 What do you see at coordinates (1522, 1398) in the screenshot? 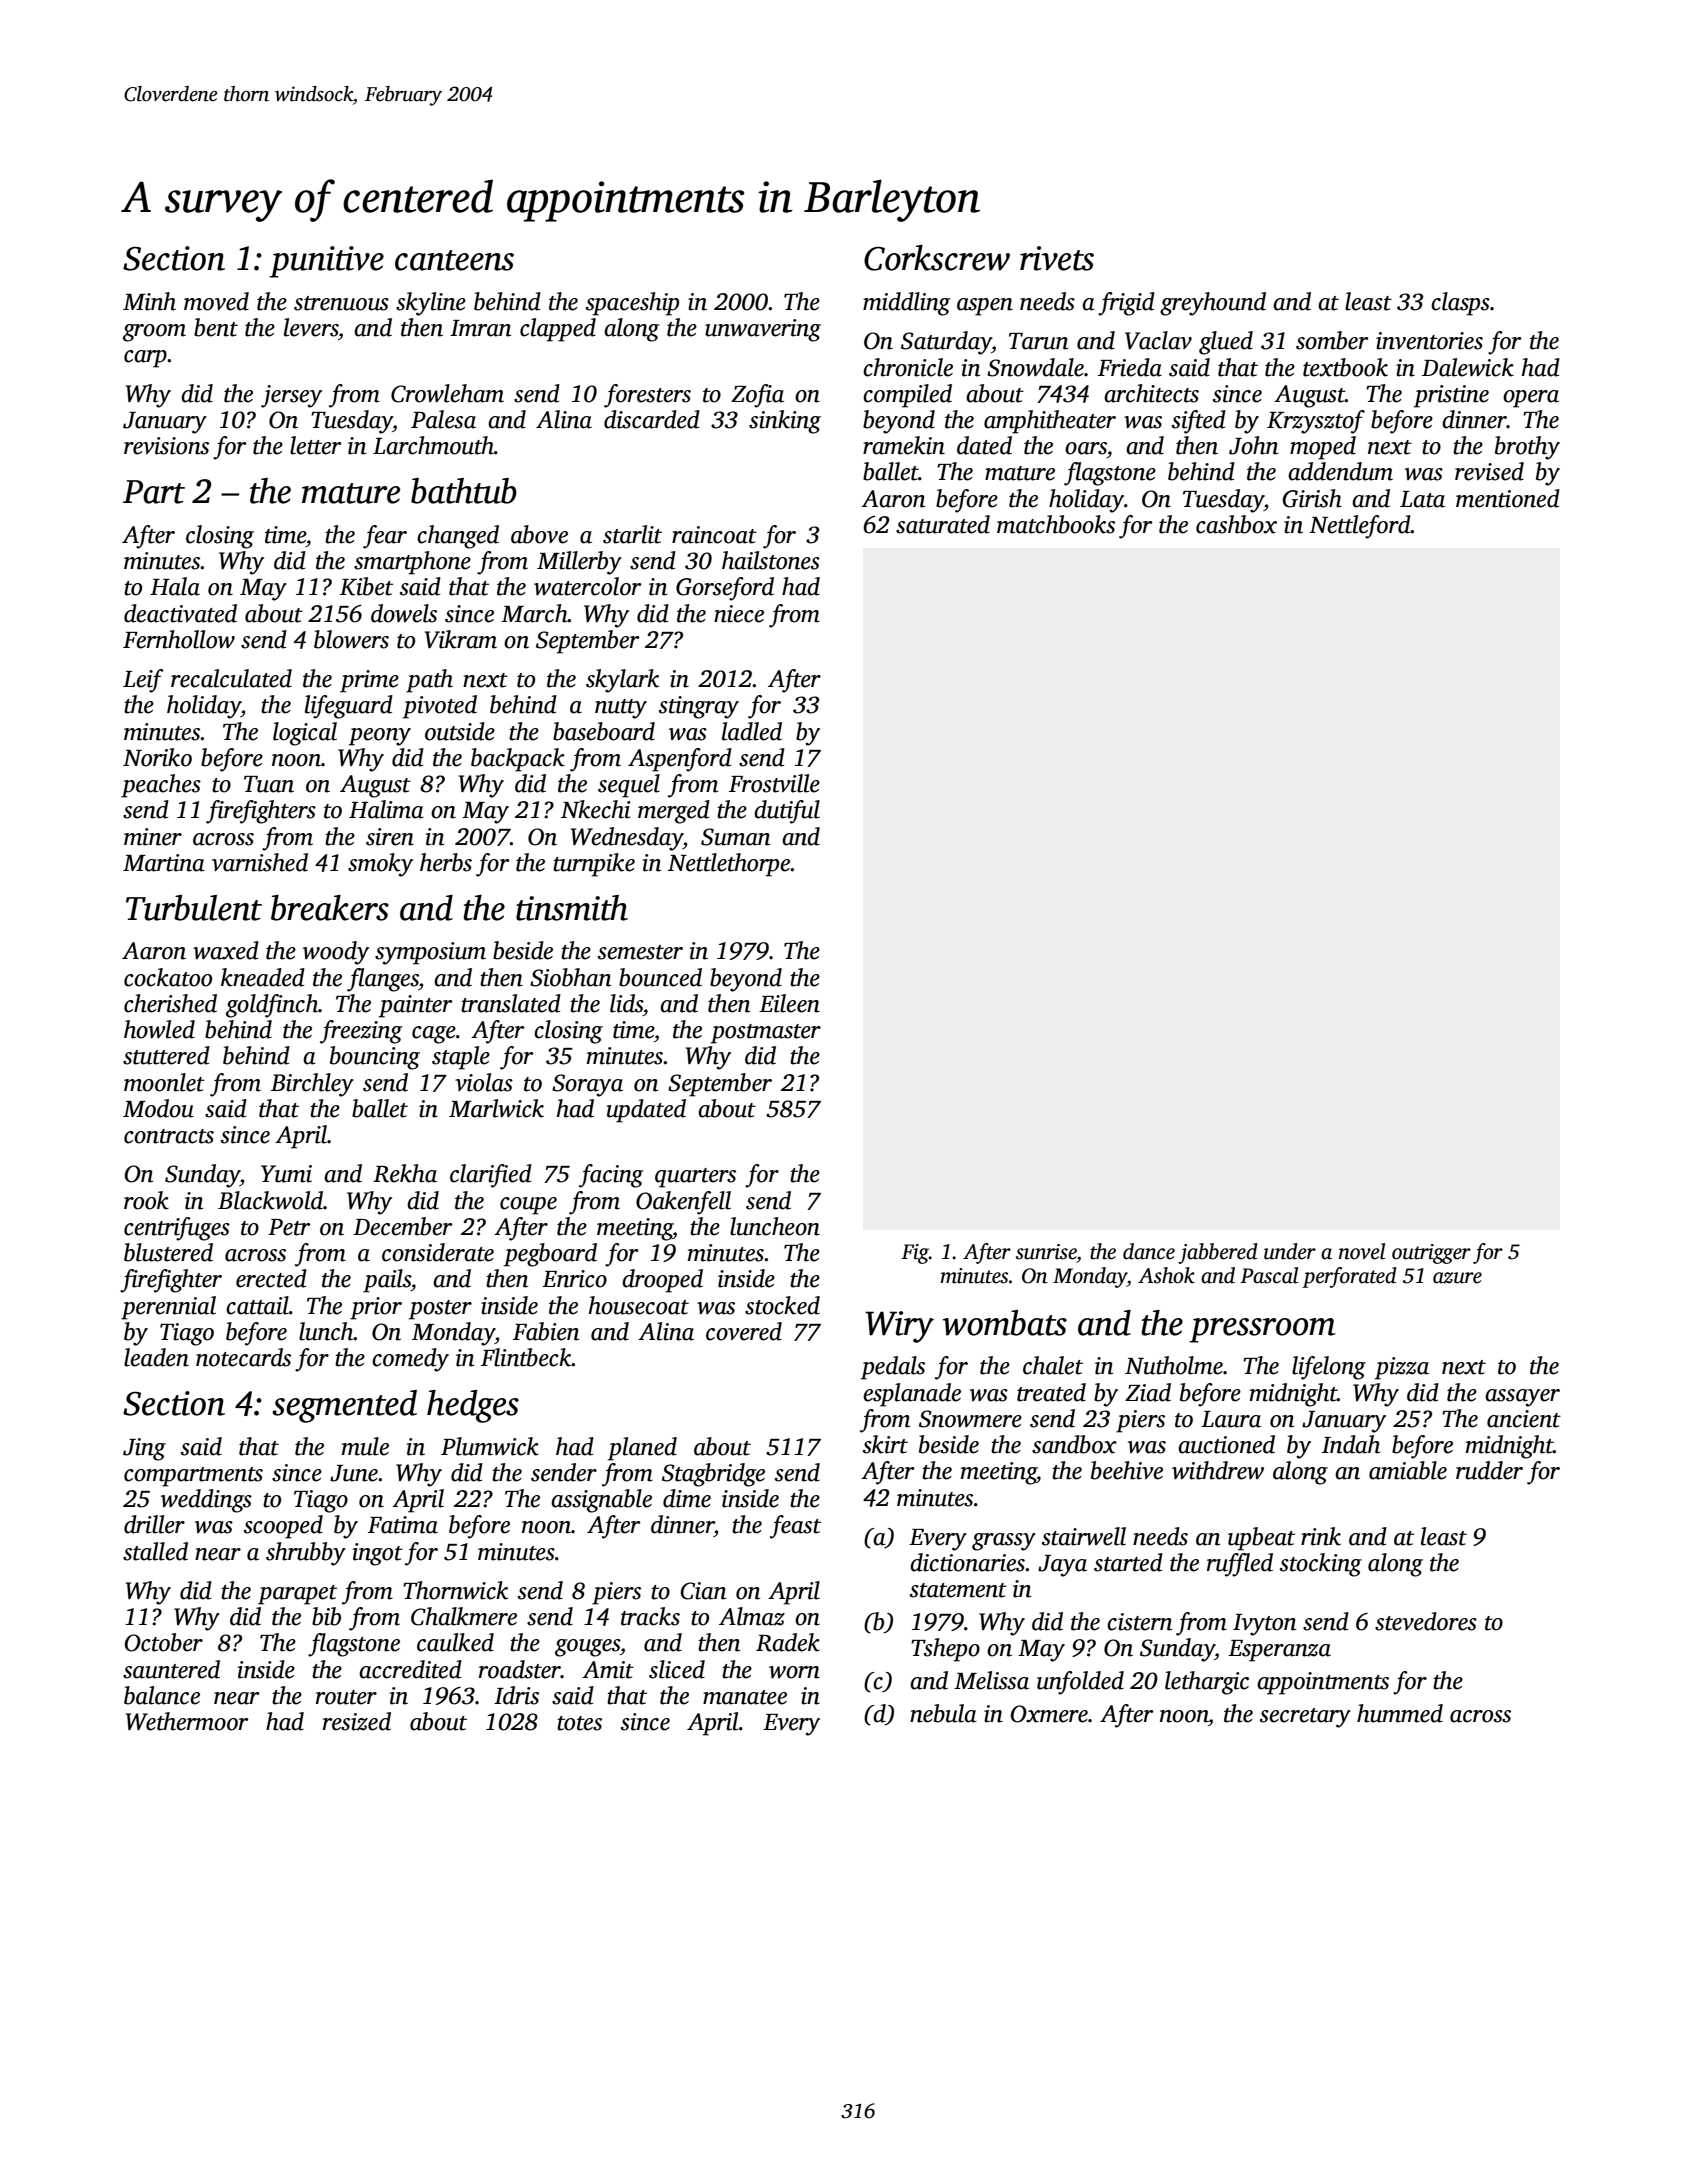
I see `assayer` at bounding box center [1522, 1398].
